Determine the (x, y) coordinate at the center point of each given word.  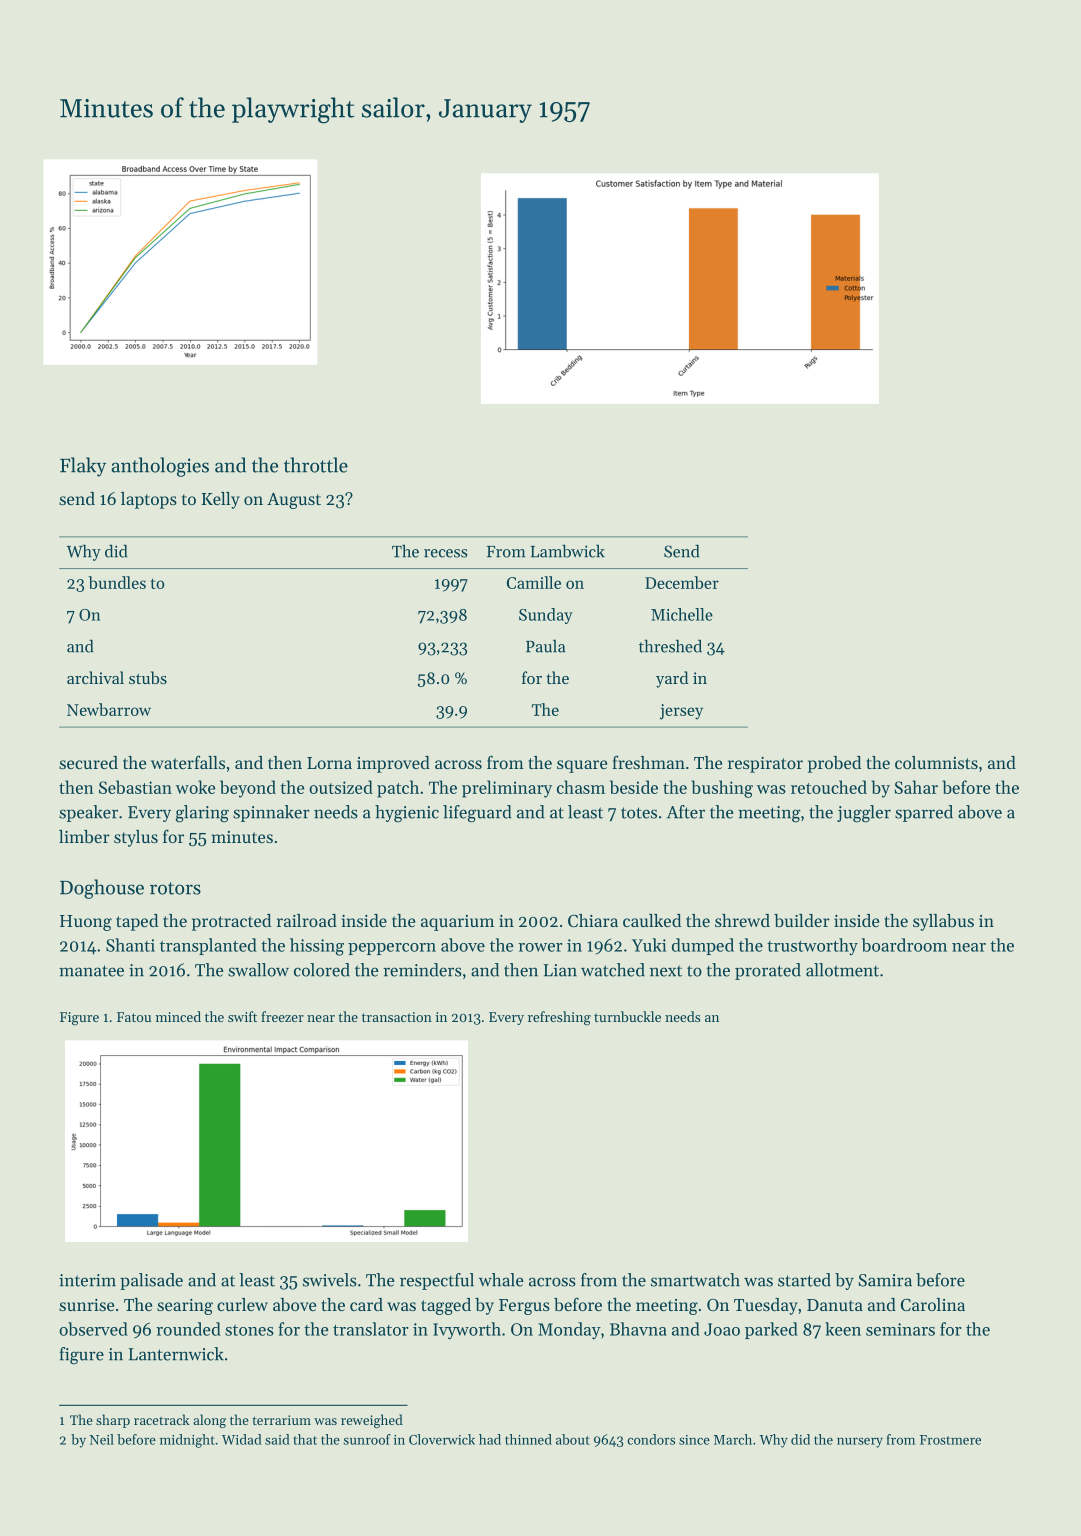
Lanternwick (176, 1354)
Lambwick (568, 551)
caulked (652, 920)
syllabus (943, 922)
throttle (316, 465)
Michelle (682, 614)
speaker (88, 813)
